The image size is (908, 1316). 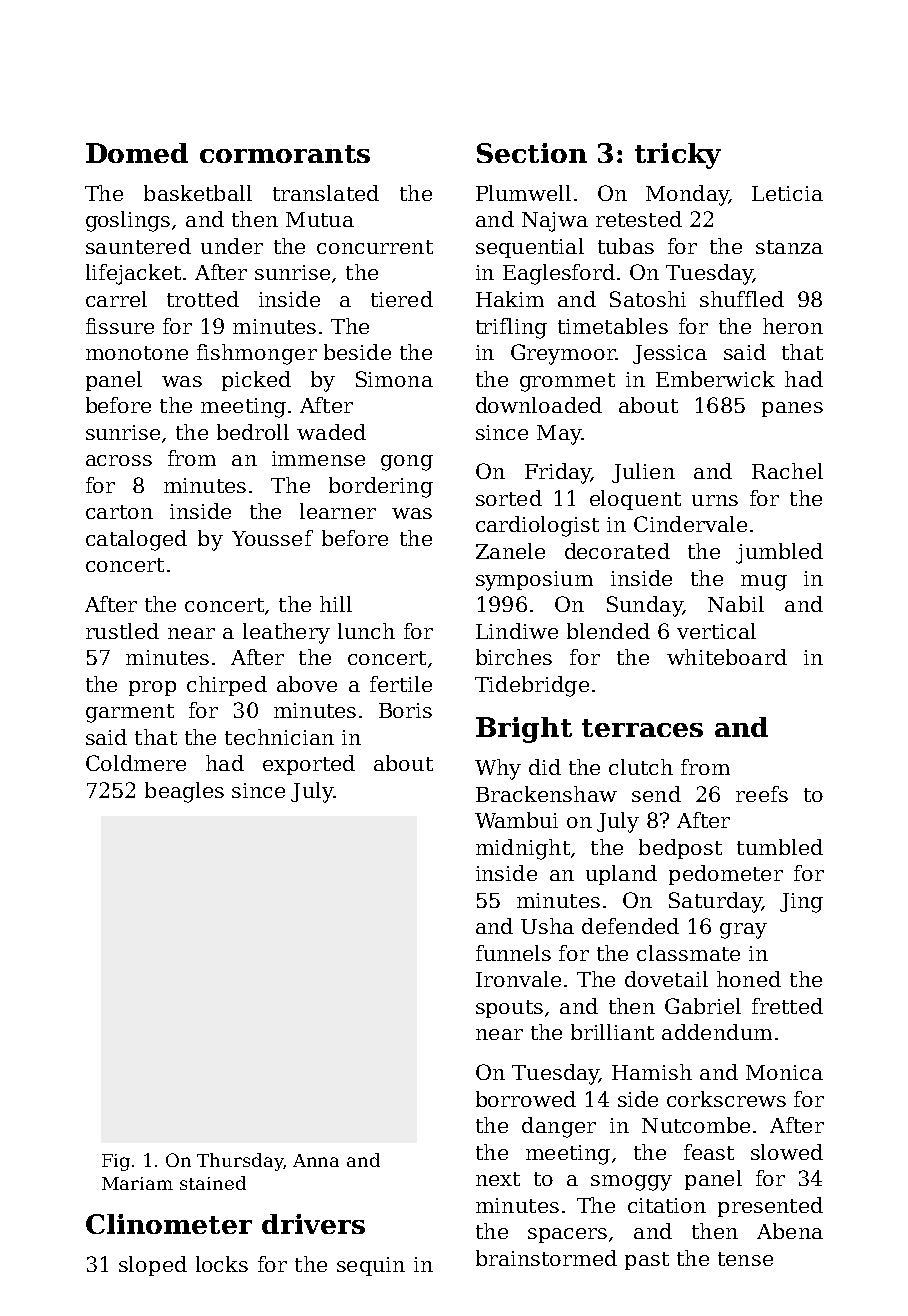 I want to click on beagles, so click(x=184, y=792).
